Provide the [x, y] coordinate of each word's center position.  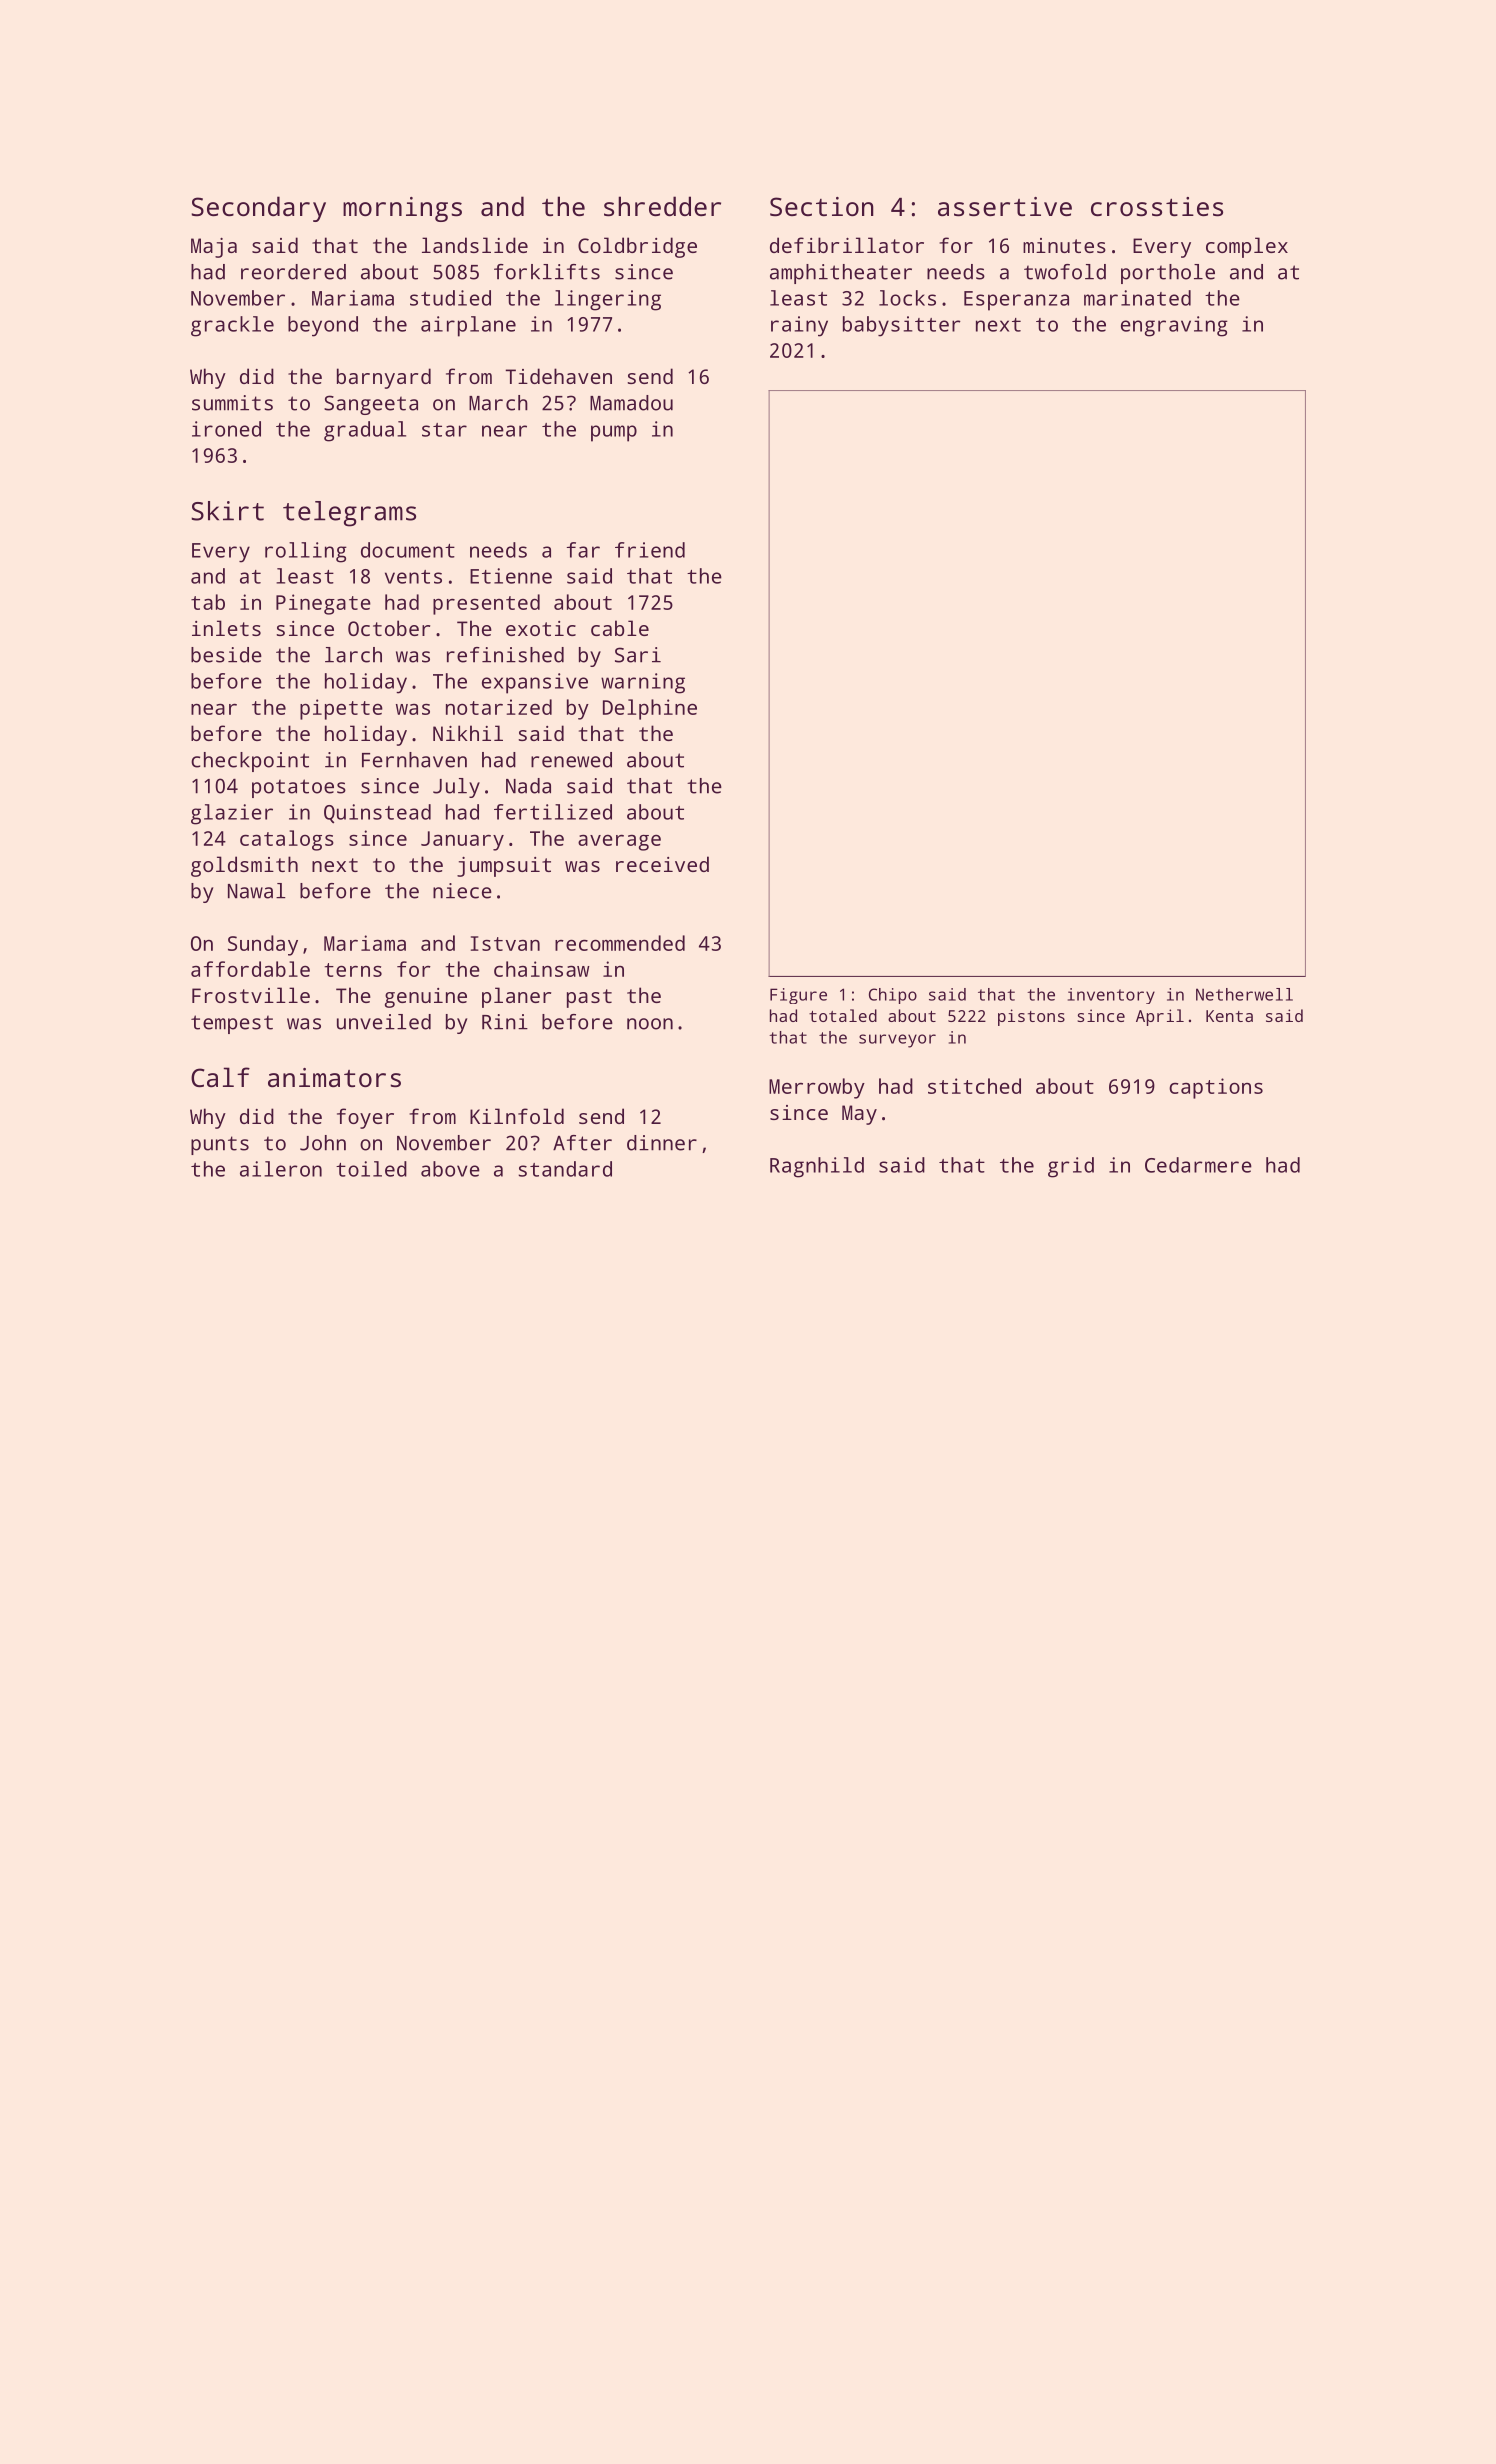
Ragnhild [817, 1167]
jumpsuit [504, 867]
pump [614, 433]
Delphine [650, 709]
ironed [226, 429]
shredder [662, 206]
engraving [1174, 326]
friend [650, 550]
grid [1071, 1167]
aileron [281, 1169]
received [662, 864]
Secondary [258, 209]
